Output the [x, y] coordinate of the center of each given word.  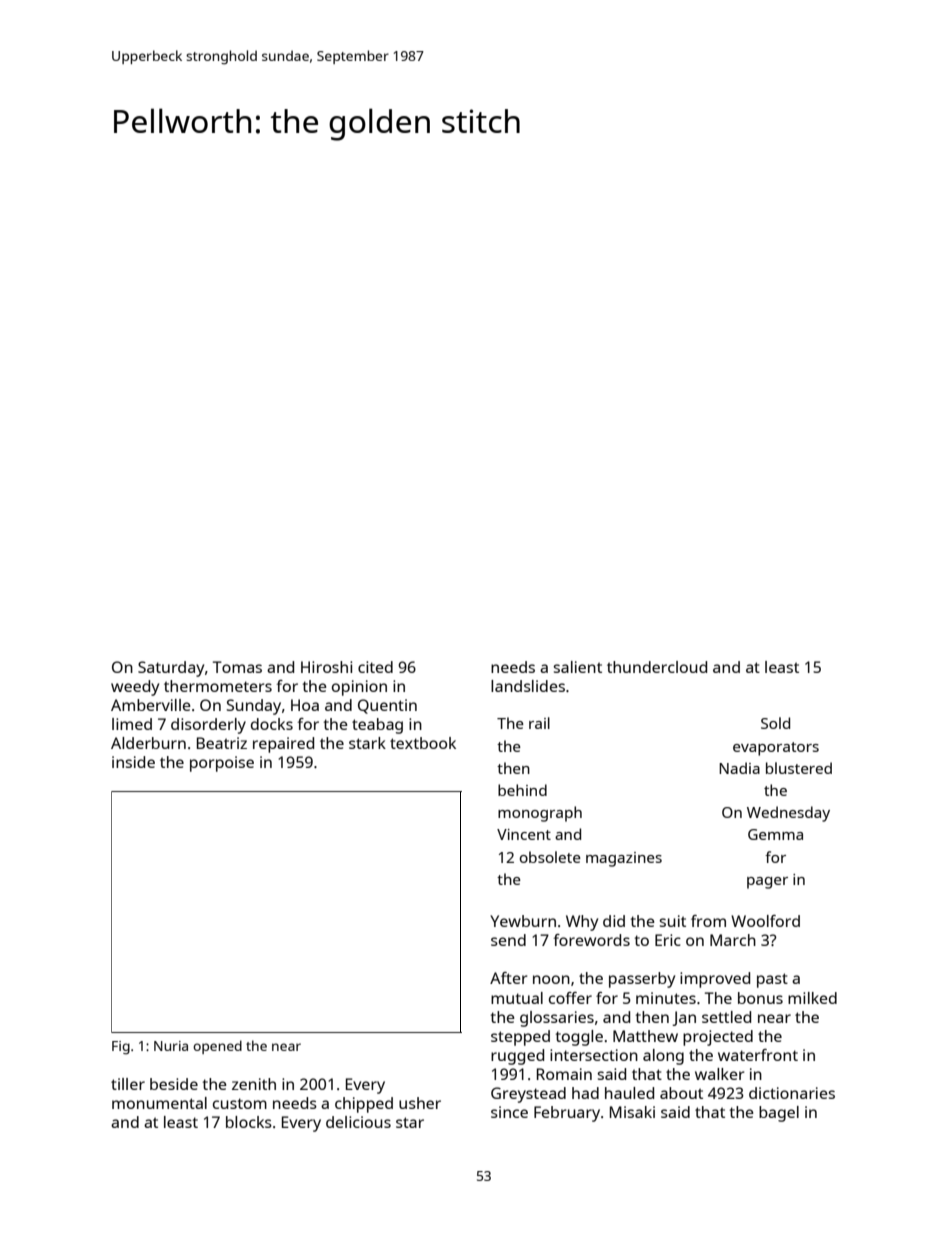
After [509, 978]
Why [582, 923]
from [708, 921]
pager [767, 883]
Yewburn [523, 921]
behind [522, 790]
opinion [359, 688]
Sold [775, 723]
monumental [159, 1103]
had [585, 1093]
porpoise [222, 764]
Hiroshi [326, 667]
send [508, 940]
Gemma [775, 834]
